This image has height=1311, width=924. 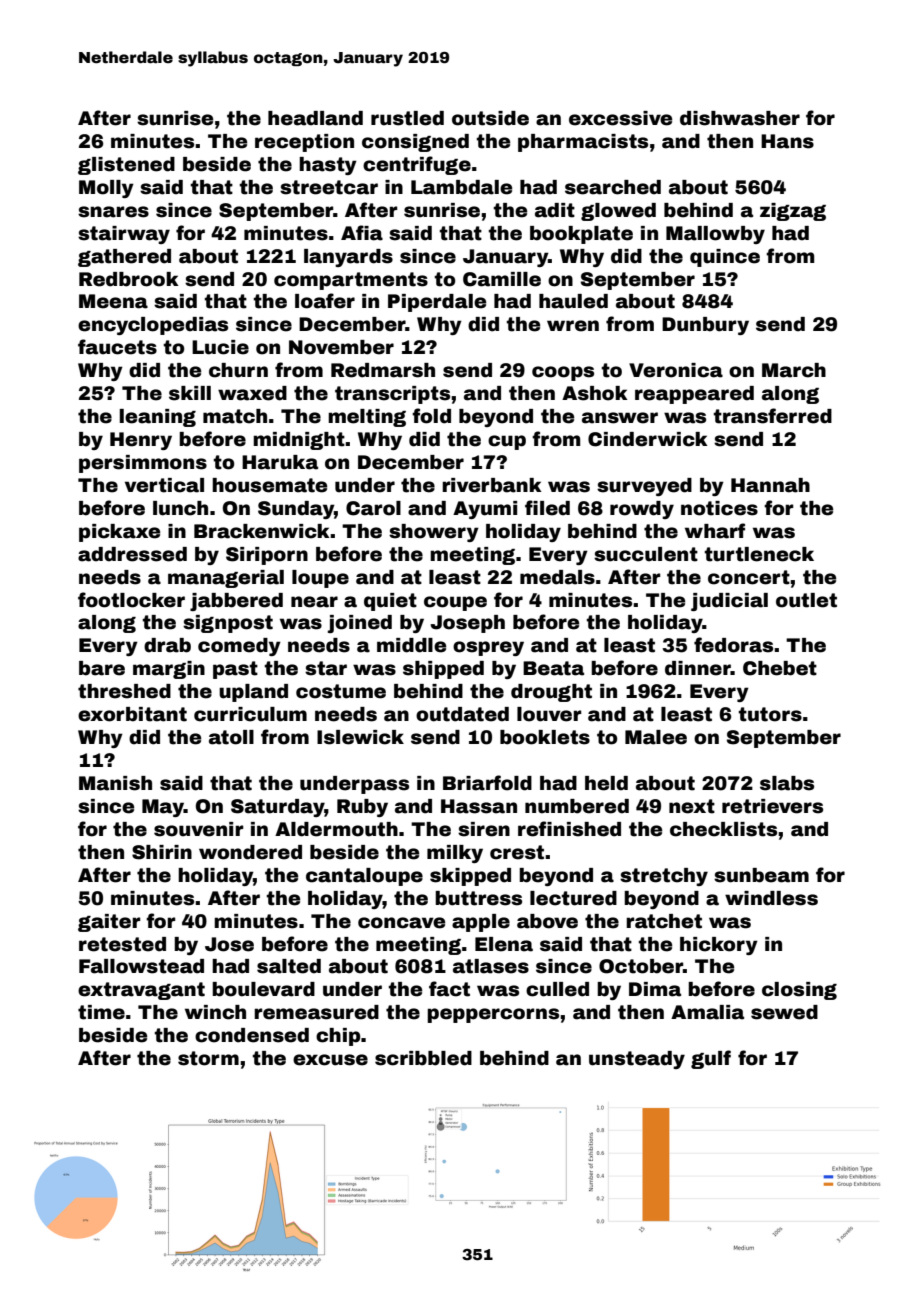 I want to click on culled, so click(x=557, y=989).
